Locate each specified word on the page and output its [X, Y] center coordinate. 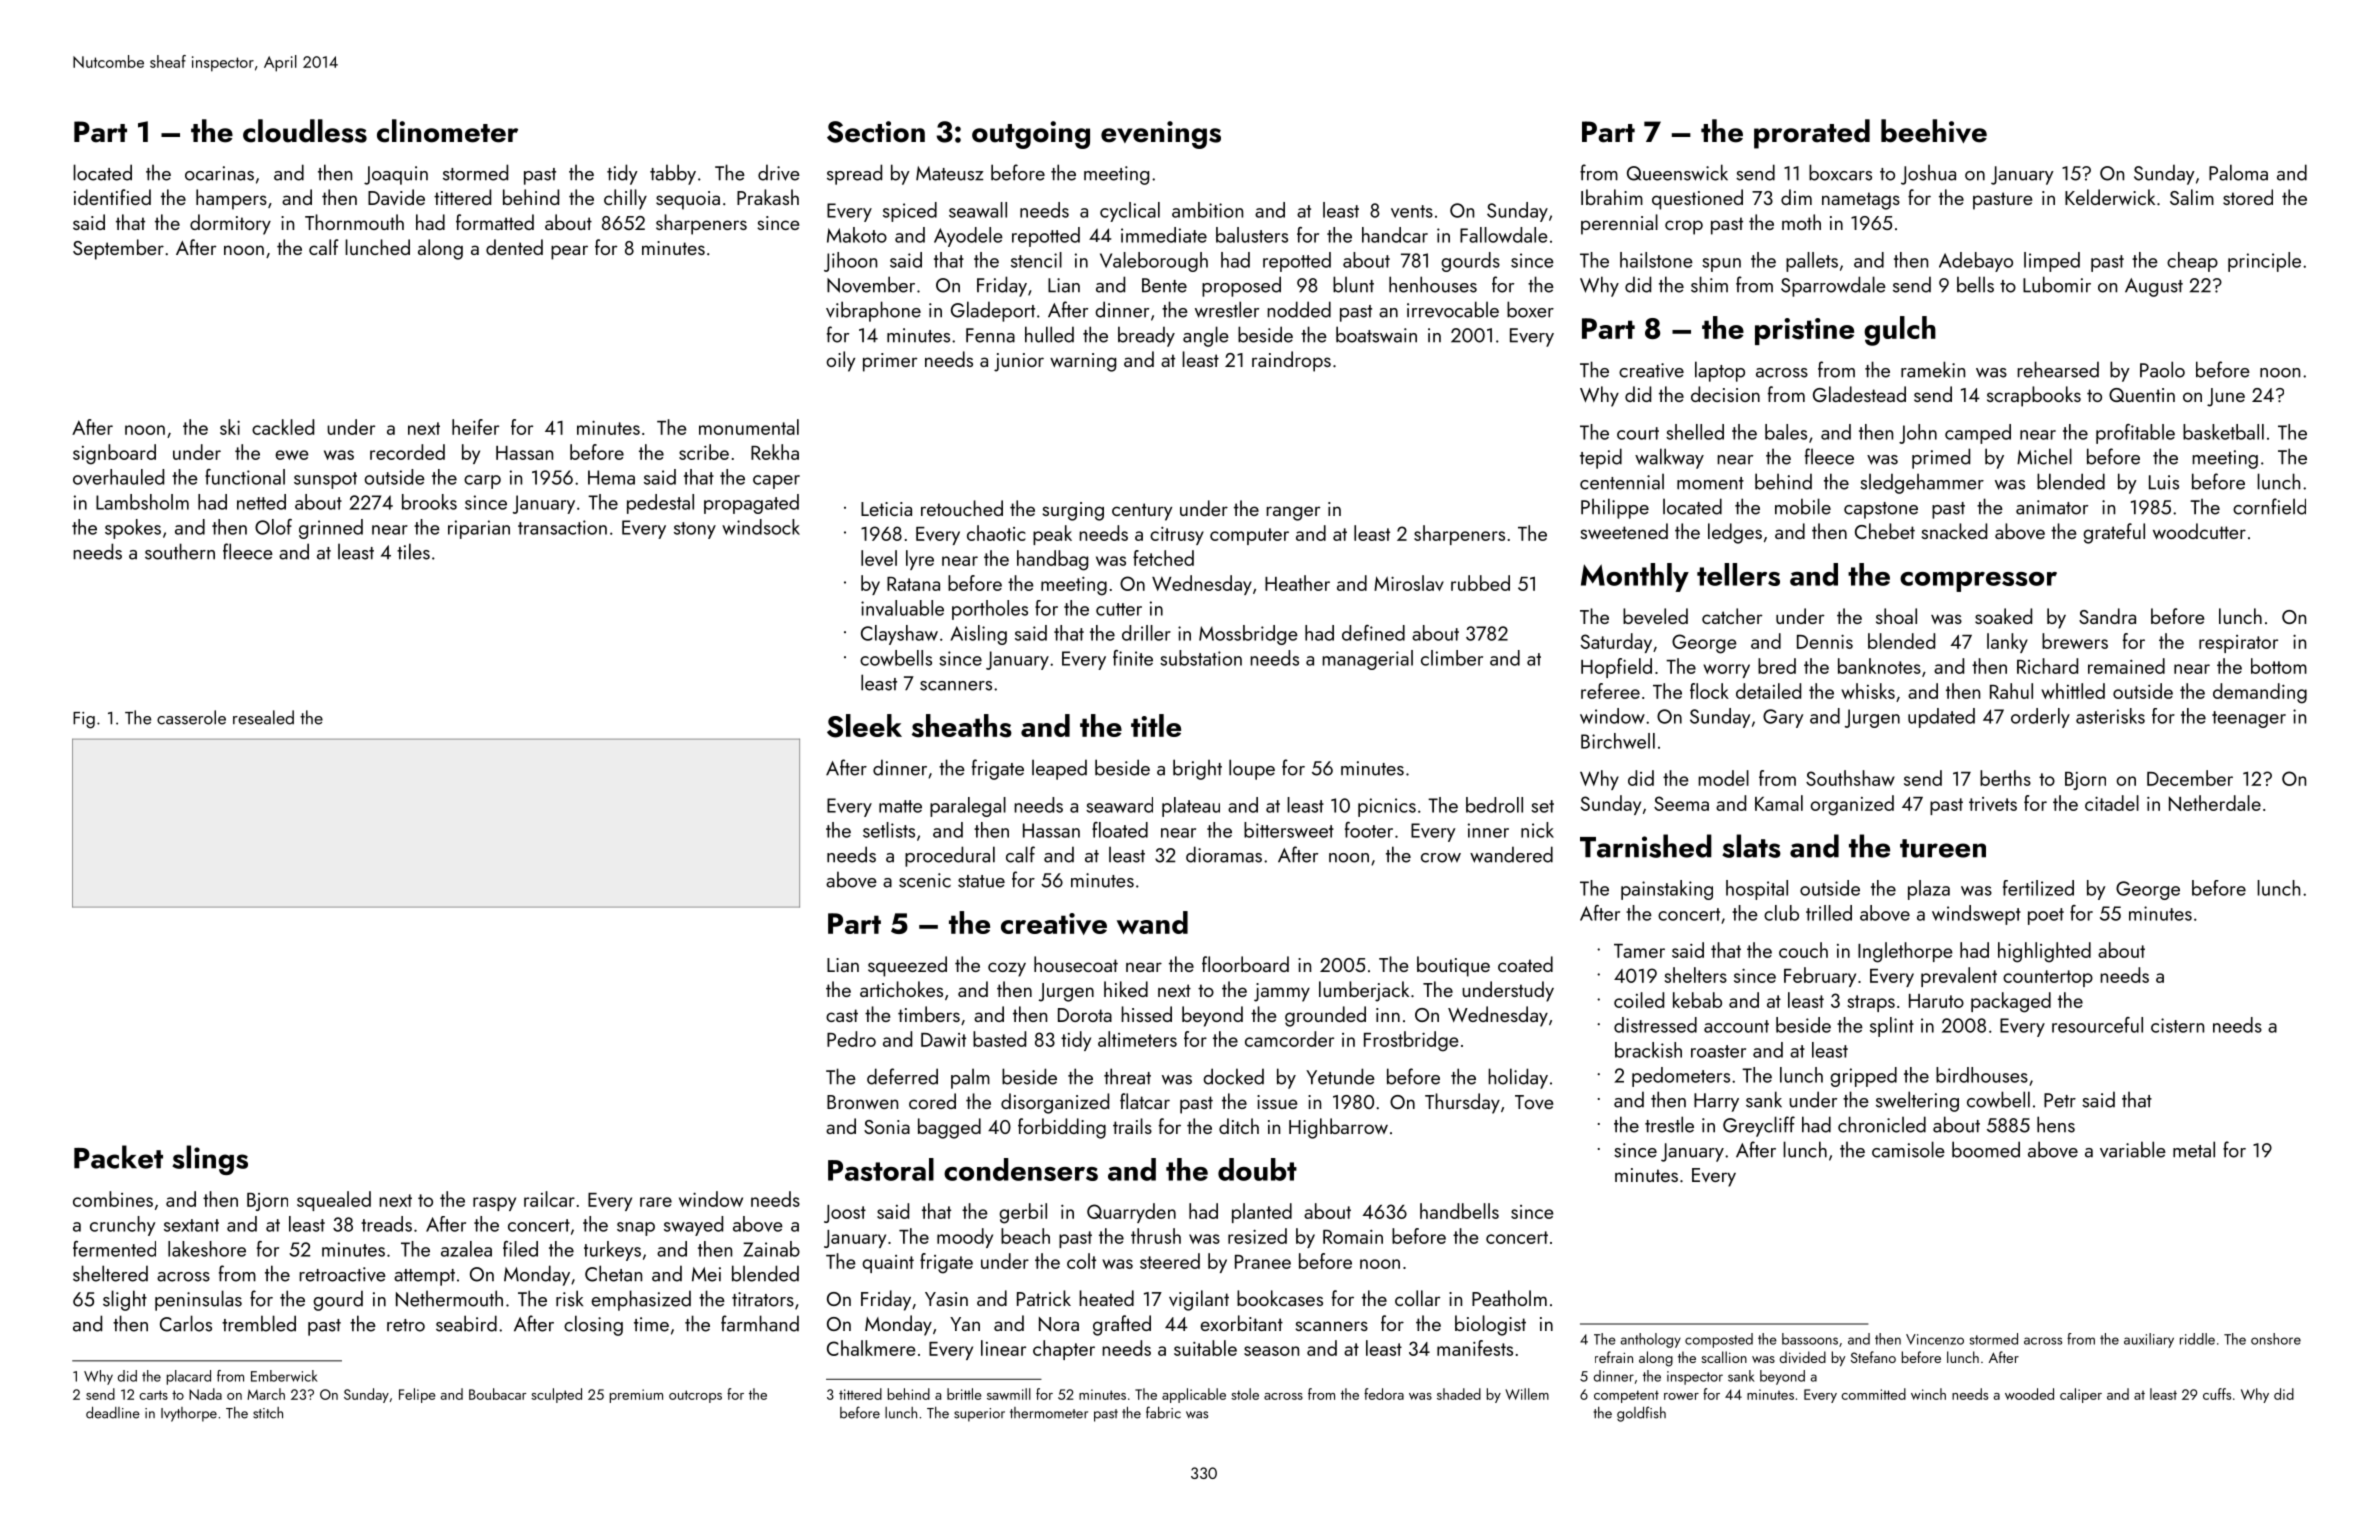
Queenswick [1677, 172]
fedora [1384, 1394]
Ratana [913, 584]
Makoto [857, 235]
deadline [113, 1412]
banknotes [1879, 666]
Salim [2192, 197]
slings [210, 1160]
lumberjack [1364, 991]
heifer [475, 427]
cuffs [2217, 1394]
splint [1892, 1027]
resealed [263, 717]
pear [569, 252]
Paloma [2238, 172]
